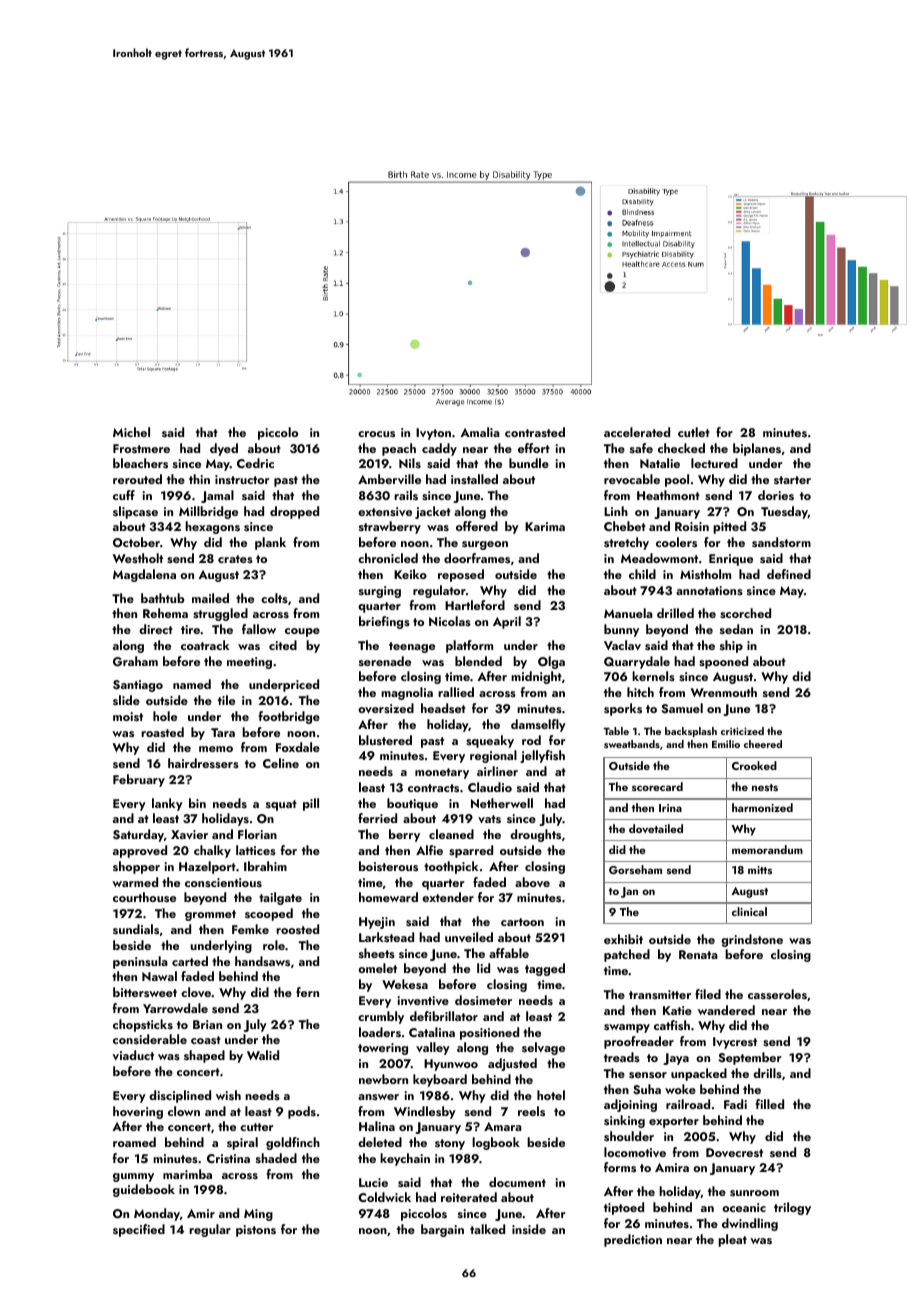 The image size is (924, 1308). I want to click on Manuela, so click(628, 613).
